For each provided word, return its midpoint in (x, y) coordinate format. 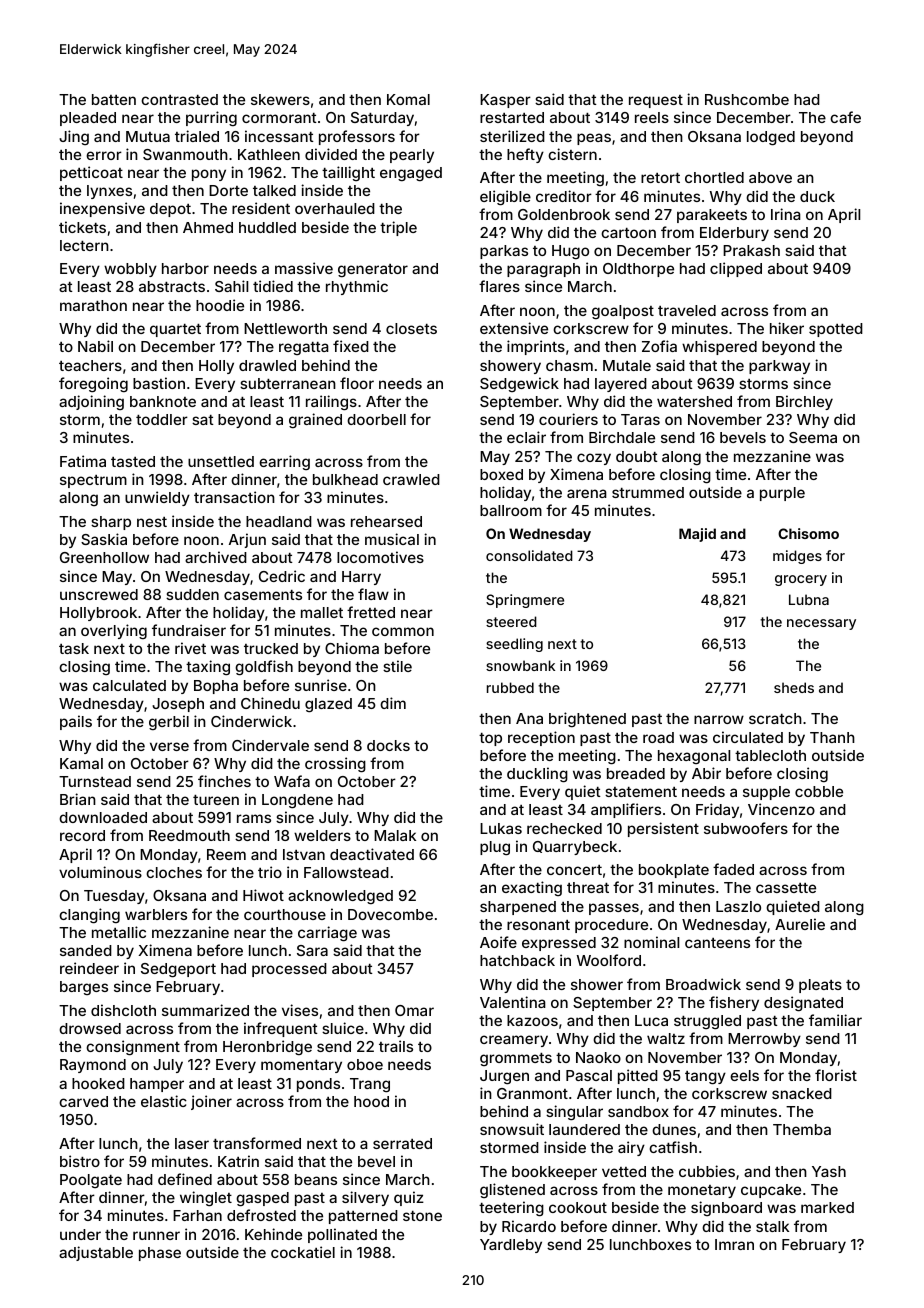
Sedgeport (178, 970)
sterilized (512, 136)
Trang (370, 1085)
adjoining (91, 402)
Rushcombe (747, 99)
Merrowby (764, 1040)
